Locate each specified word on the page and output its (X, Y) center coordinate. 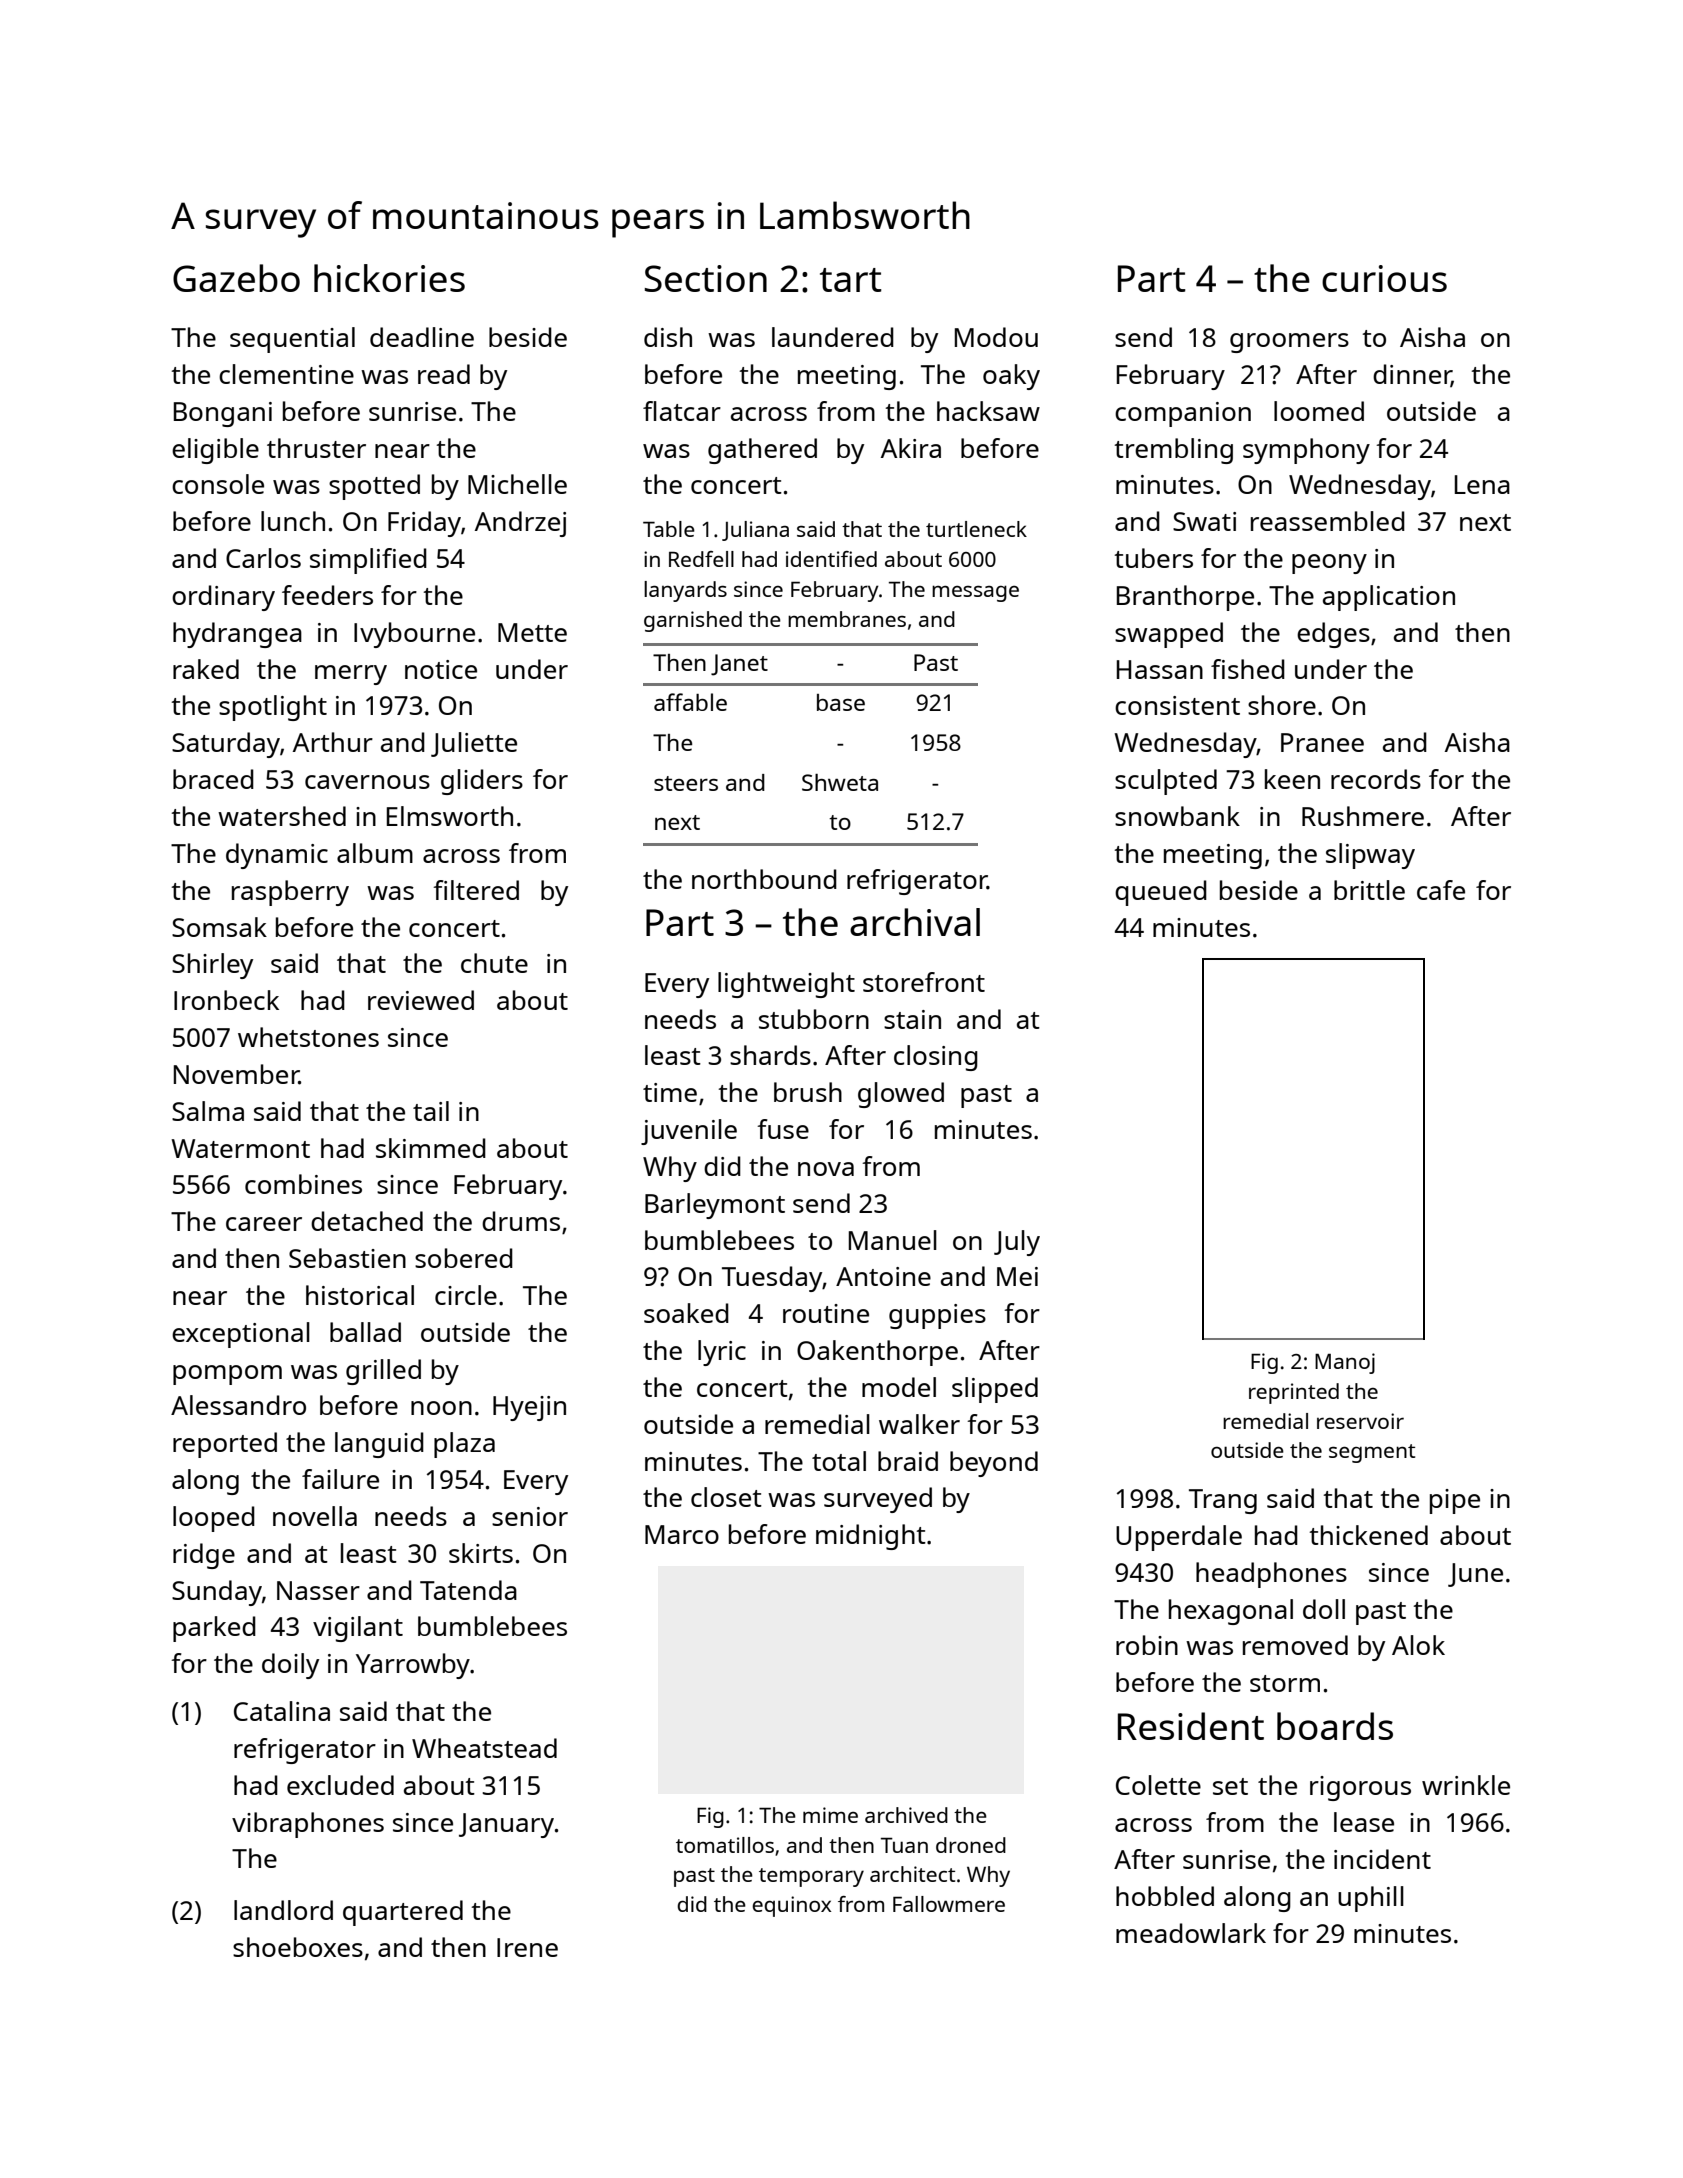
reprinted (1294, 1393)
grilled (383, 1372)
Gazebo (236, 278)
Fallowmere (949, 1904)
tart (851, 280)
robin (1147, 1645)
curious (1384, 278)
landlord (283, 1910)
